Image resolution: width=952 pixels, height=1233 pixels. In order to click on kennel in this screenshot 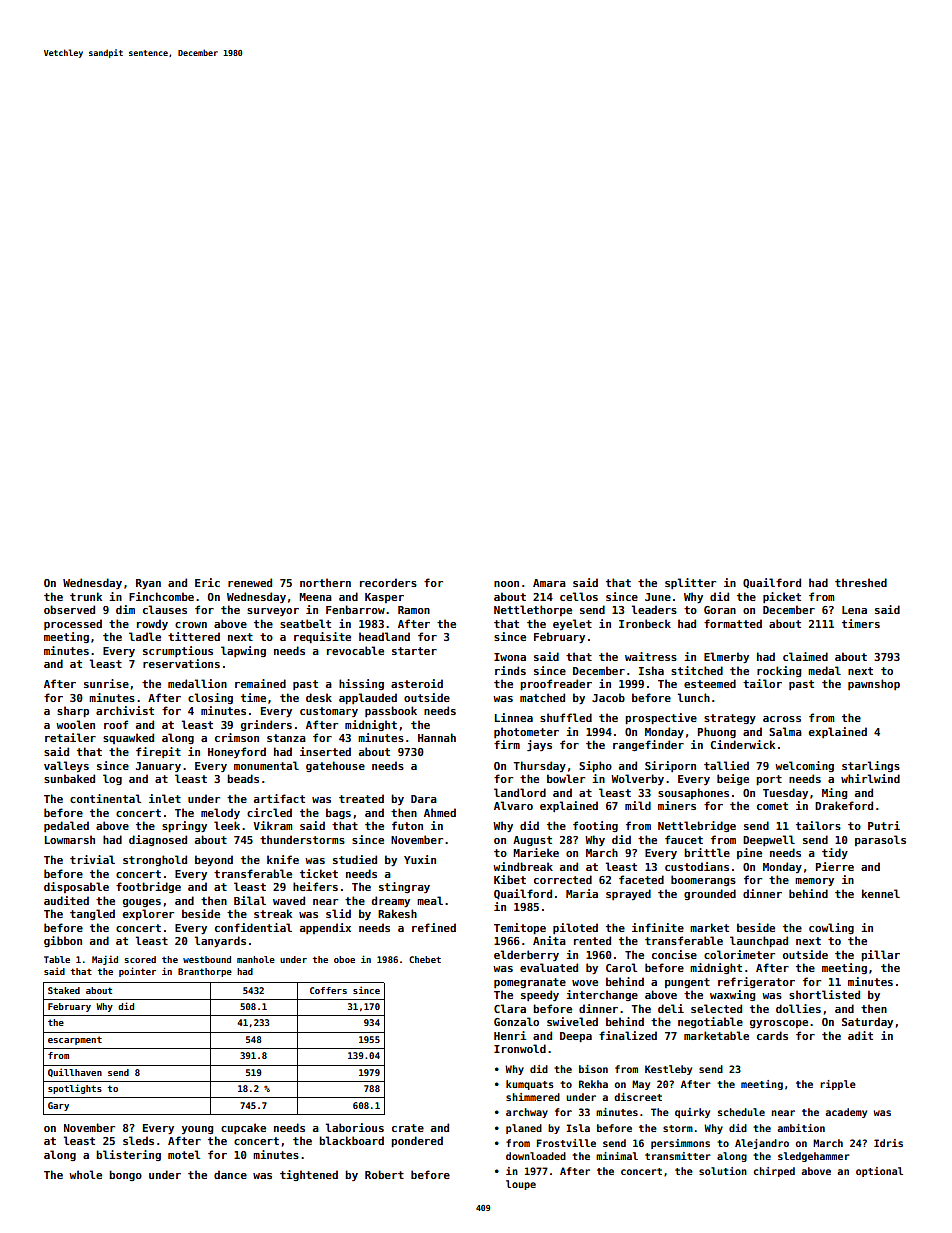, I will do `click(881, 893)`.
